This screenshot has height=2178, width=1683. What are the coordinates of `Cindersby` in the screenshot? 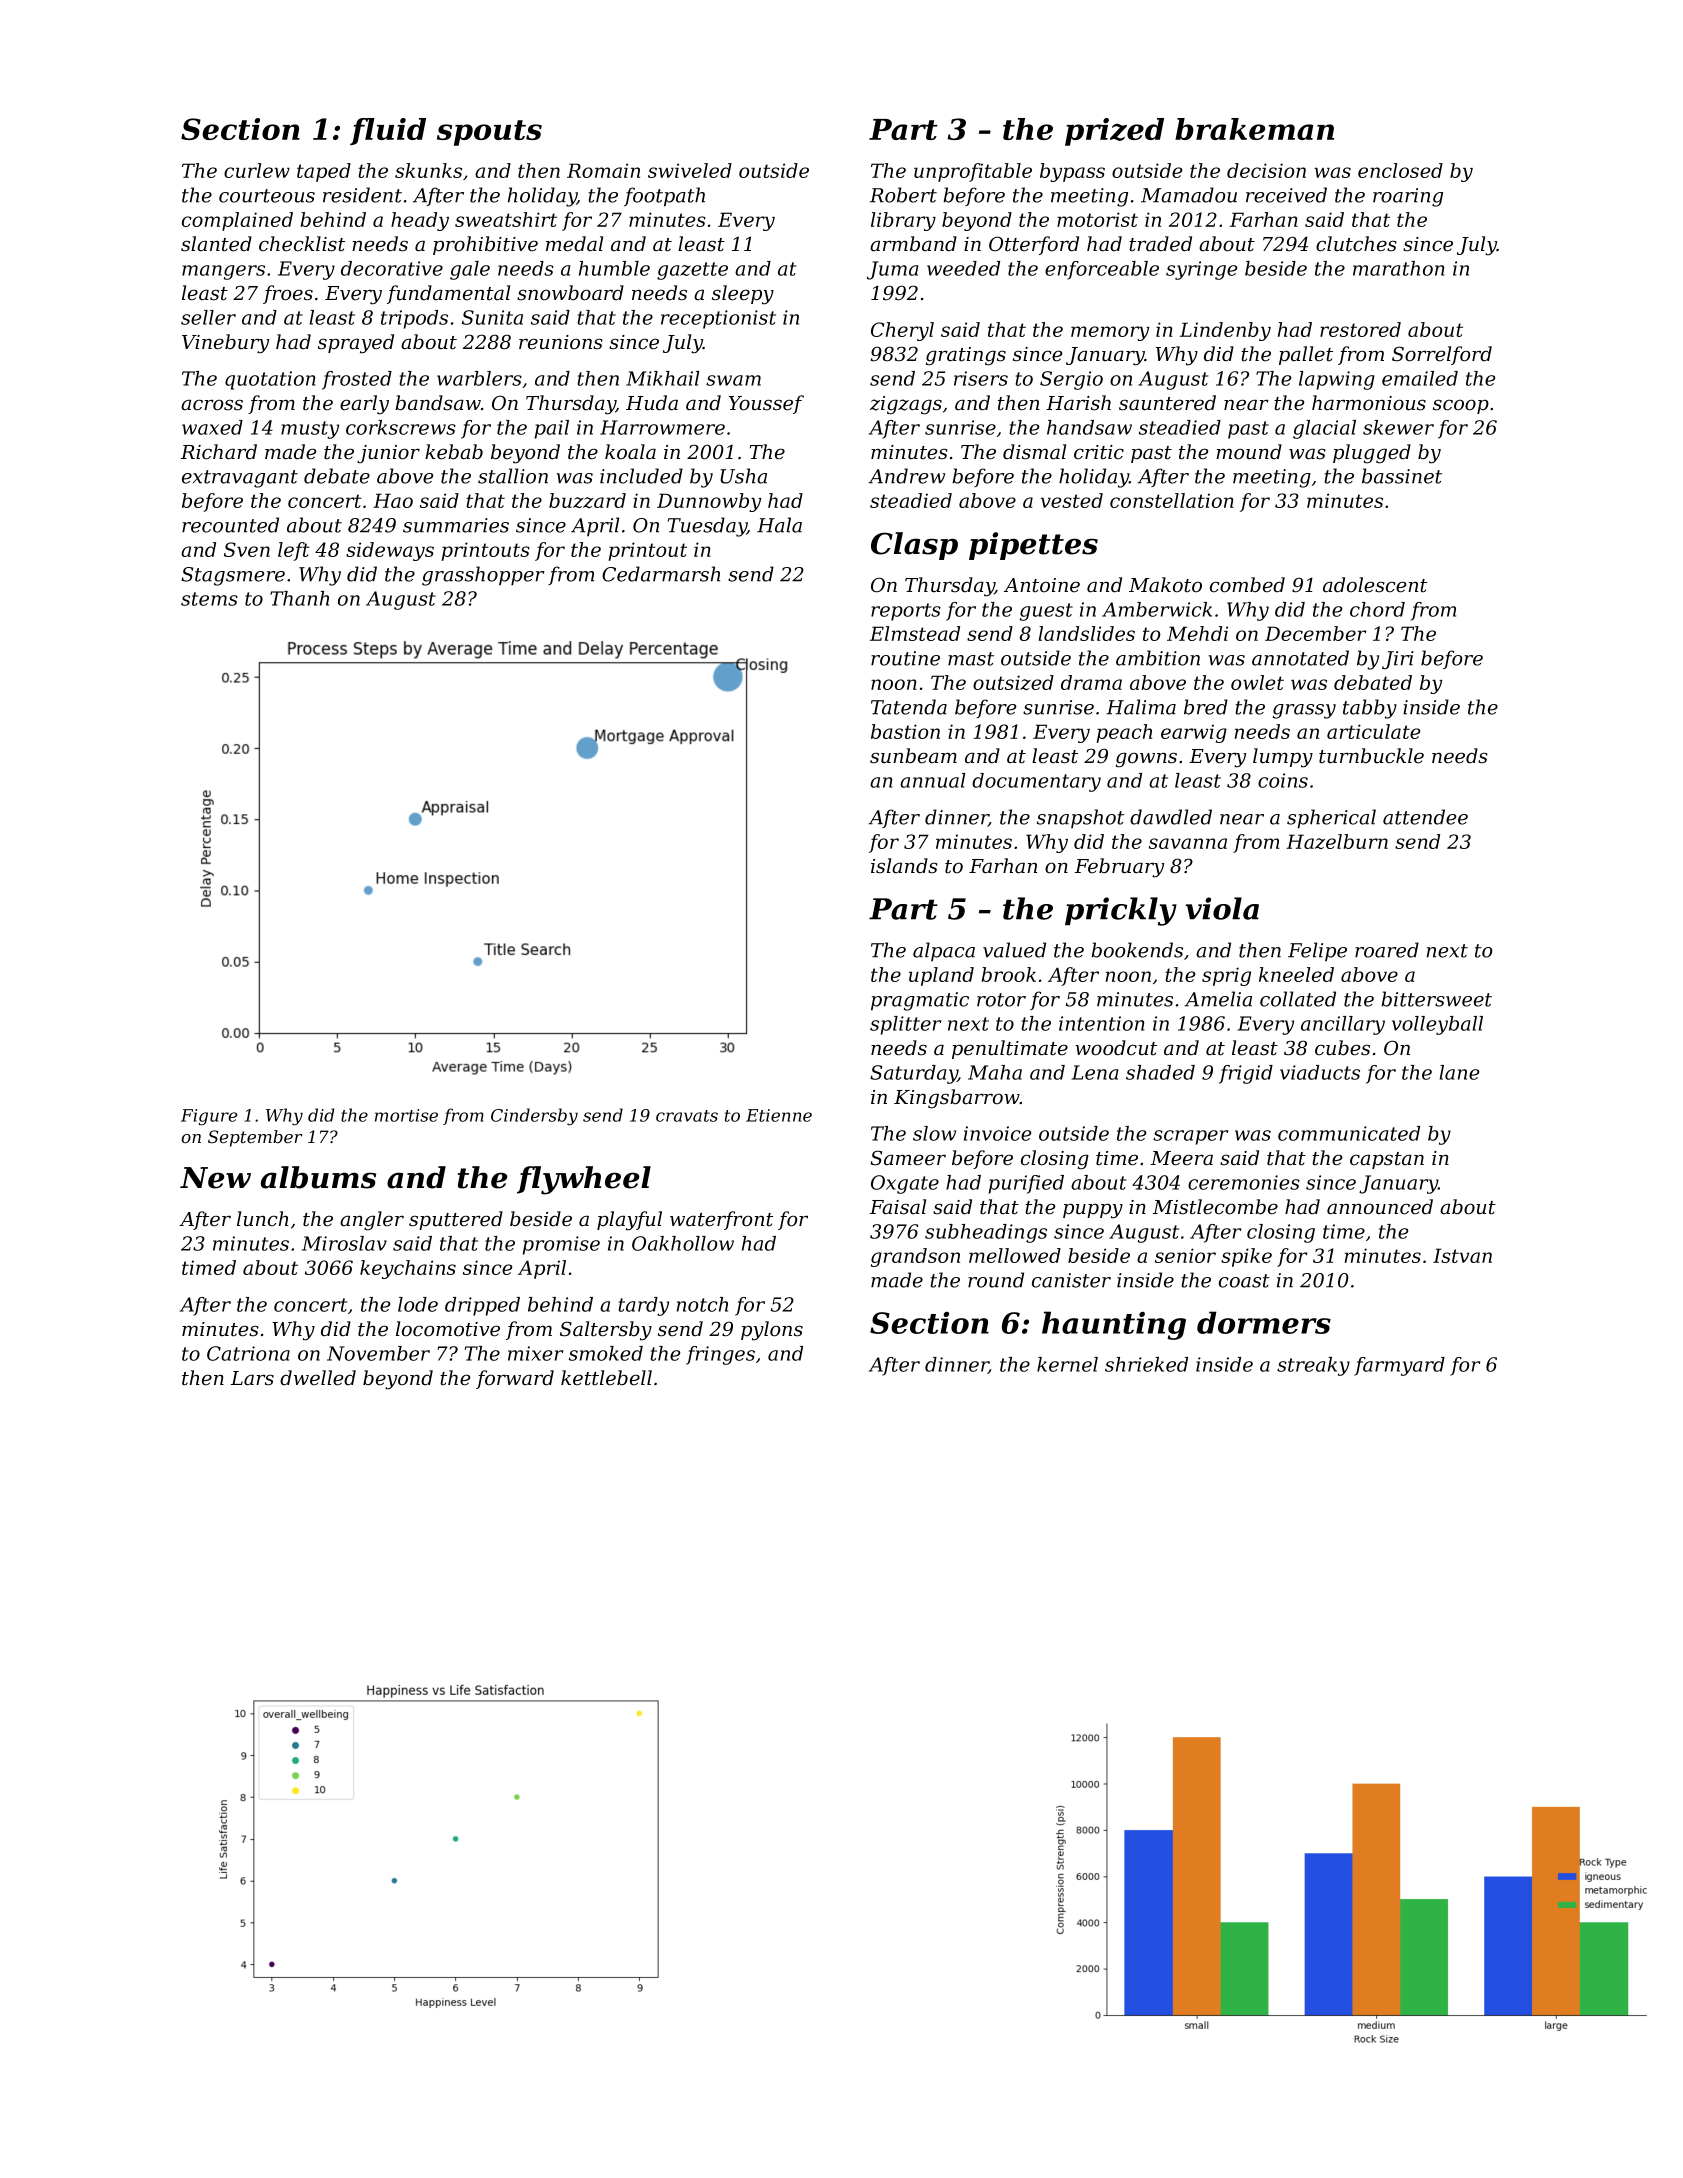 It's located at (534, 1117).
